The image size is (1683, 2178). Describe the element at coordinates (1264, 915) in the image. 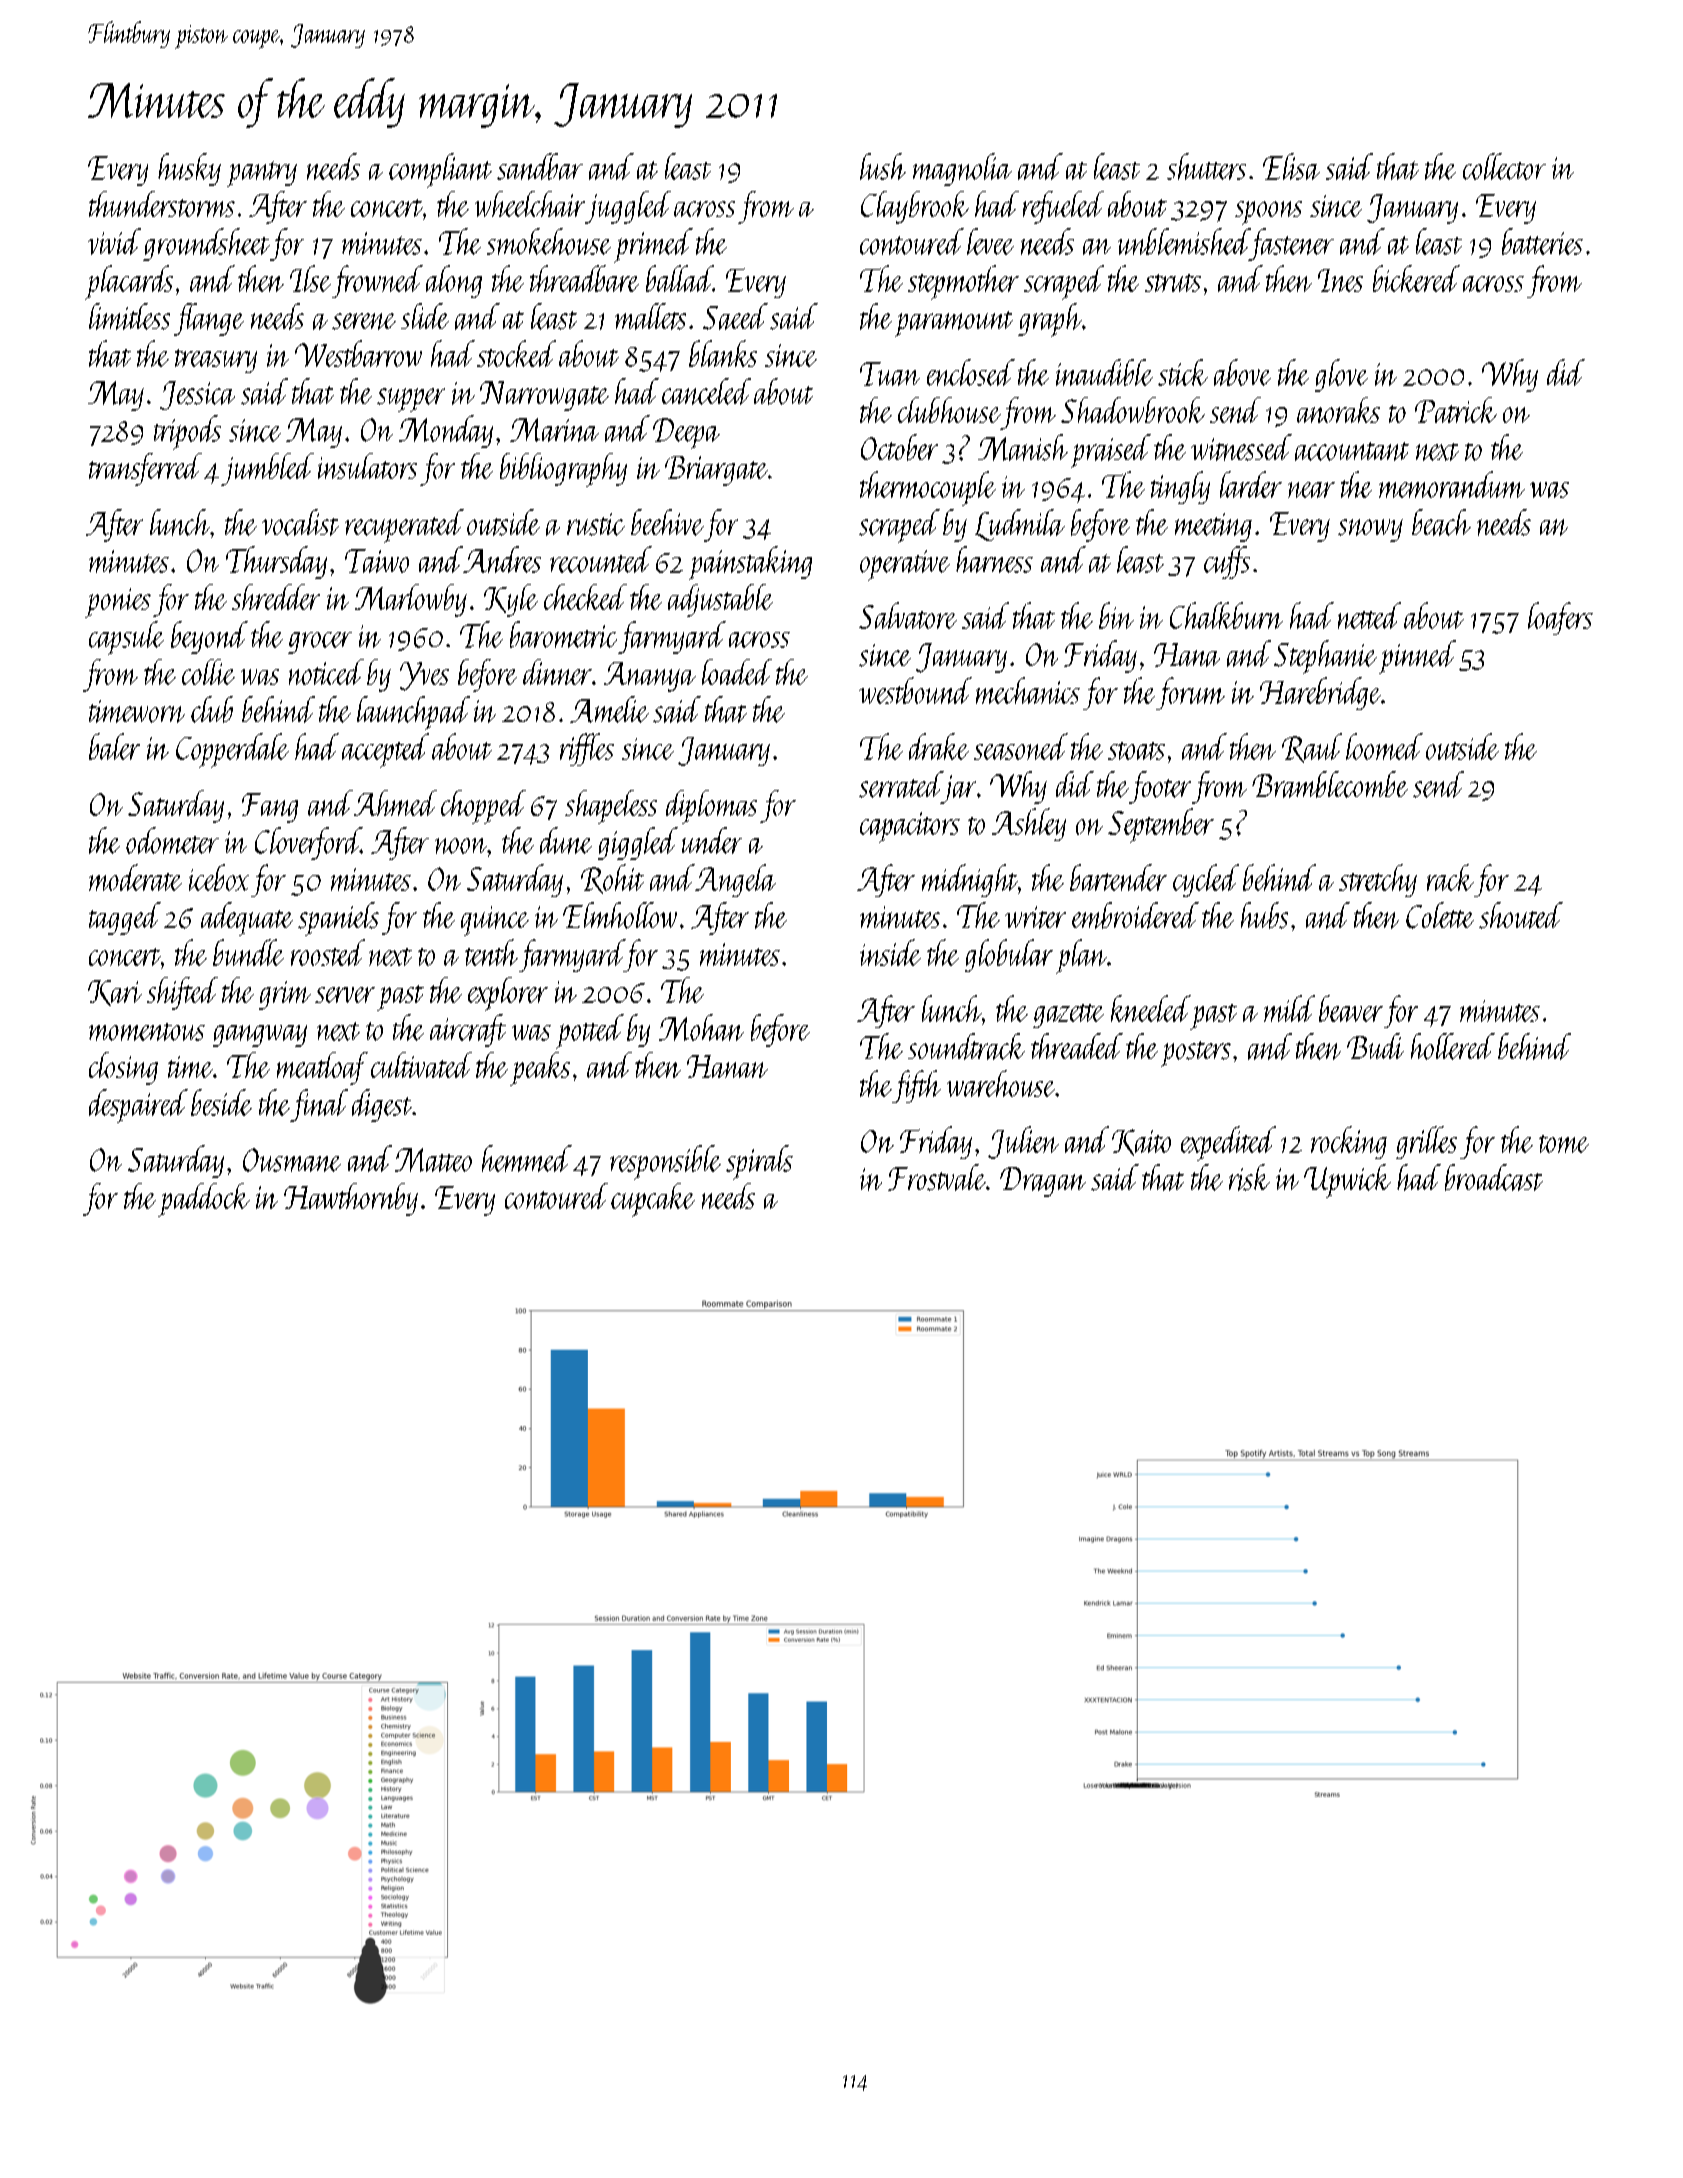

I see `hubs` at that location.
